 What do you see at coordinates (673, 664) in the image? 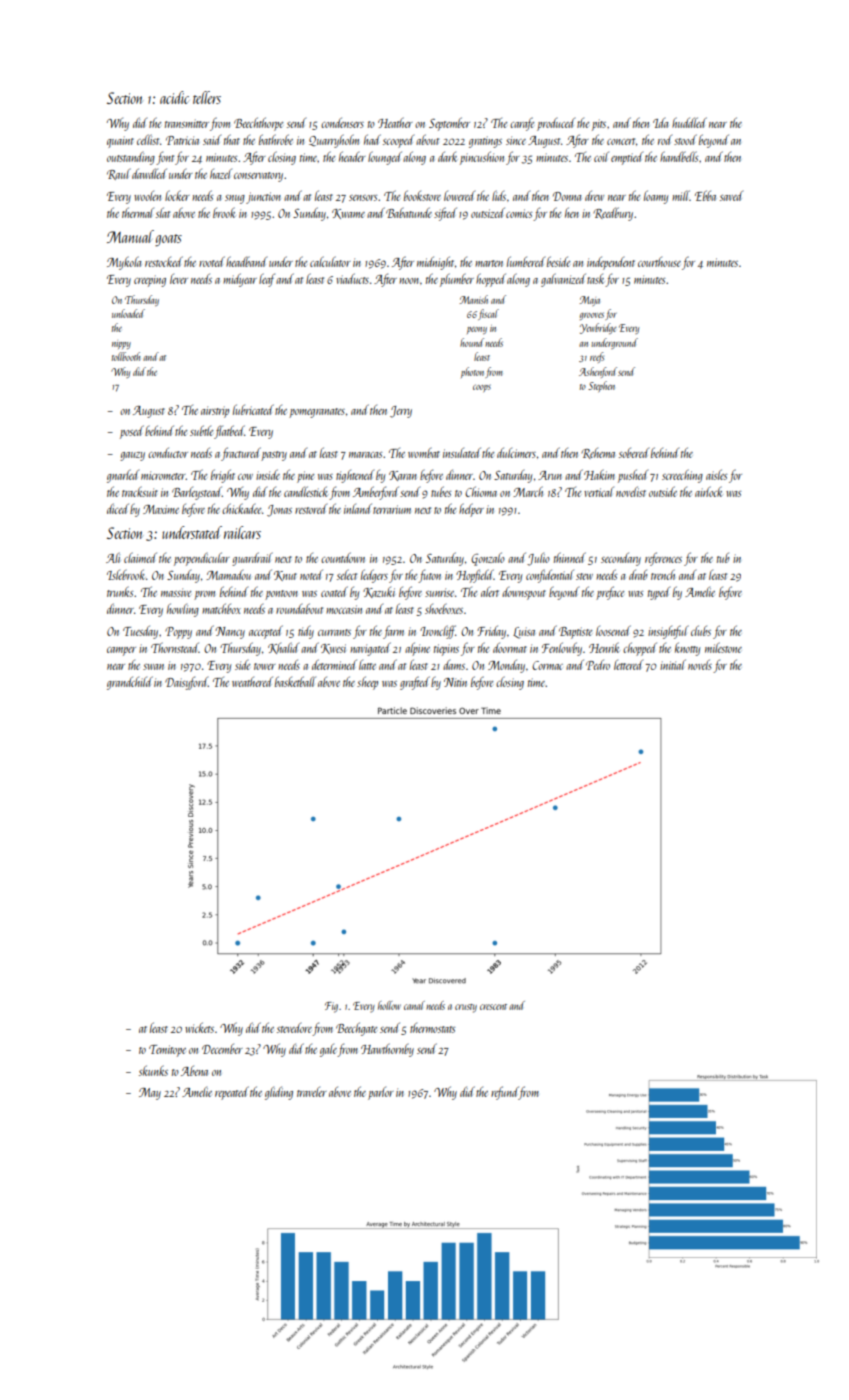
I see `initial` at bounding box center [673, 664].
